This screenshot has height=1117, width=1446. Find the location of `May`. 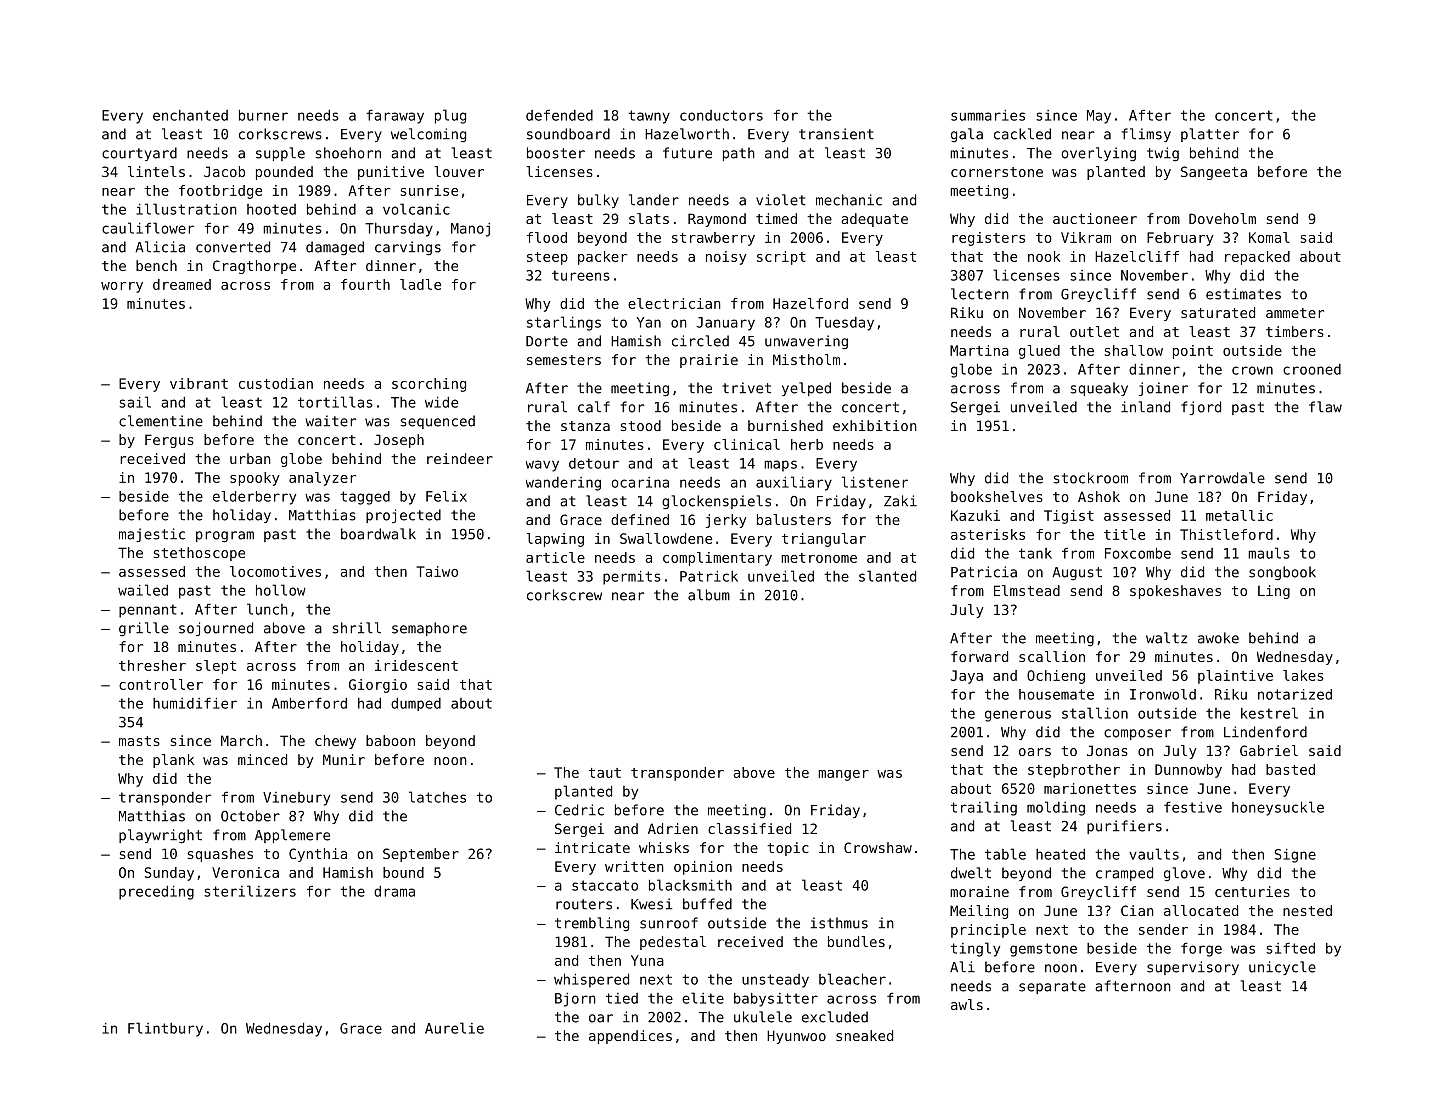

May is located at coordinates (1099, 117).
